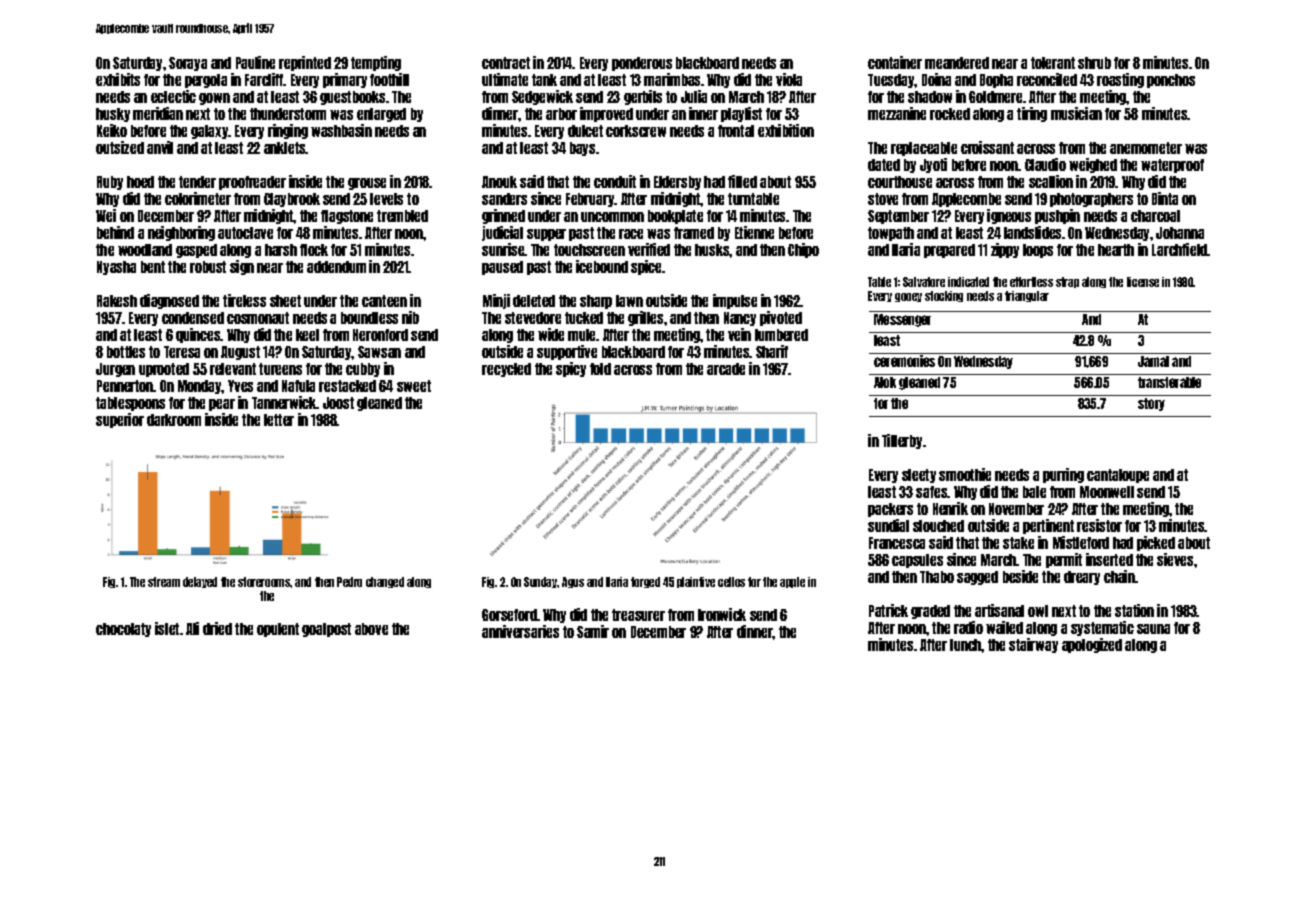 Image resolution: width=1308 pixels, height=924 pixels. I want to click on cantaloupe, so click(1118, 476).
